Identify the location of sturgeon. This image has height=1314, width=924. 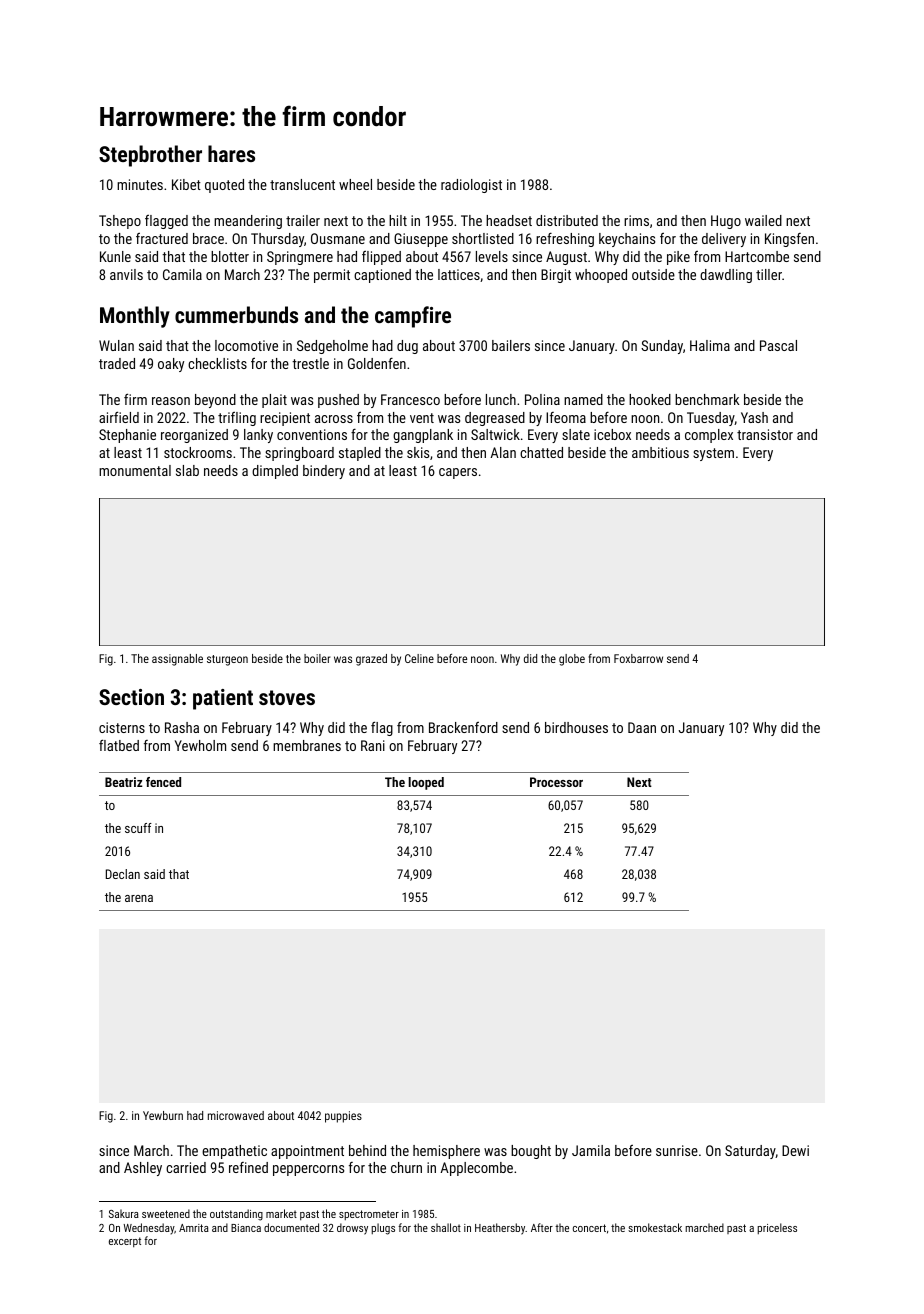
(227, 660).
